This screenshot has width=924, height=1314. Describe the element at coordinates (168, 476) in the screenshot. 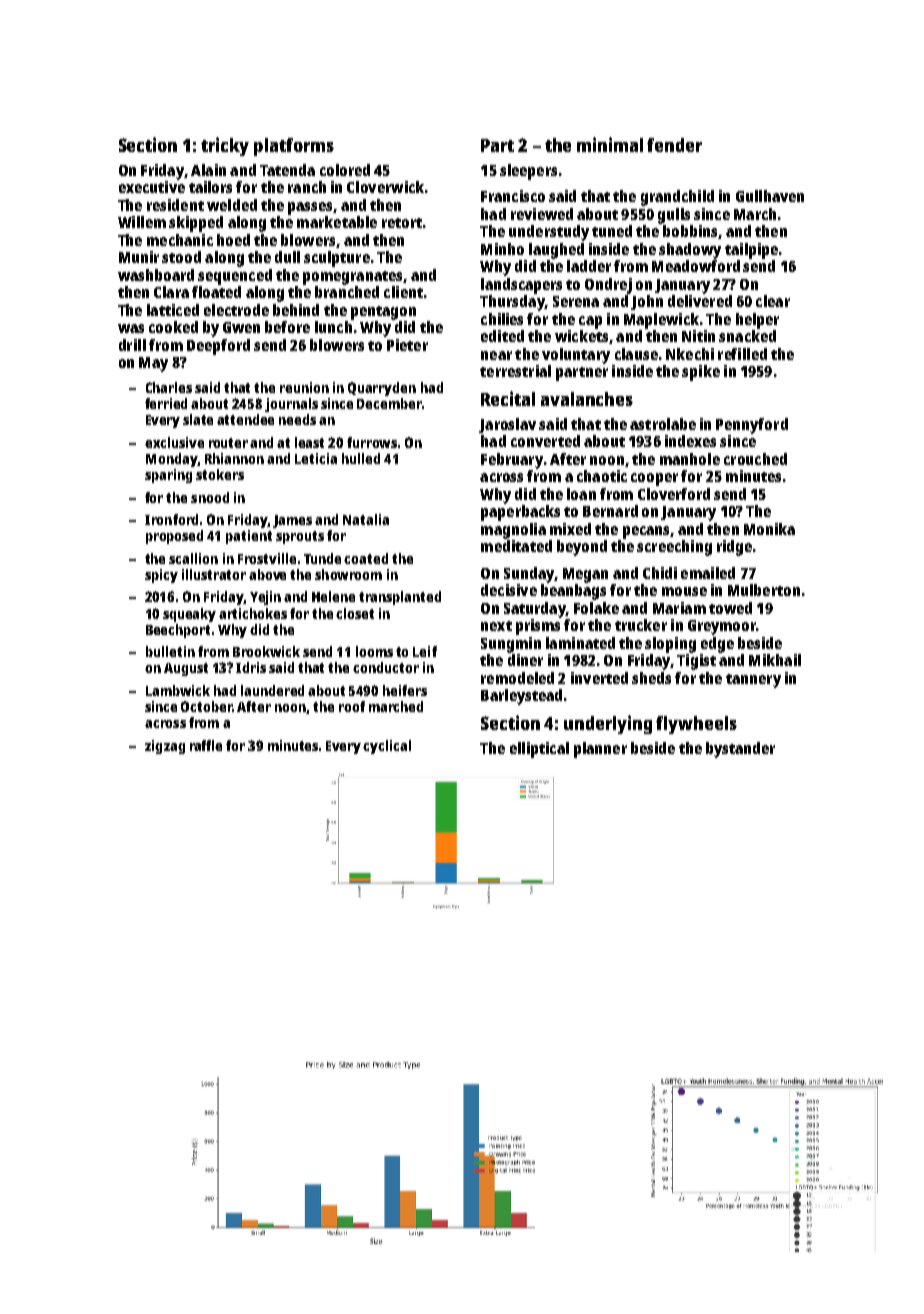

I see `sparing` at that location.
